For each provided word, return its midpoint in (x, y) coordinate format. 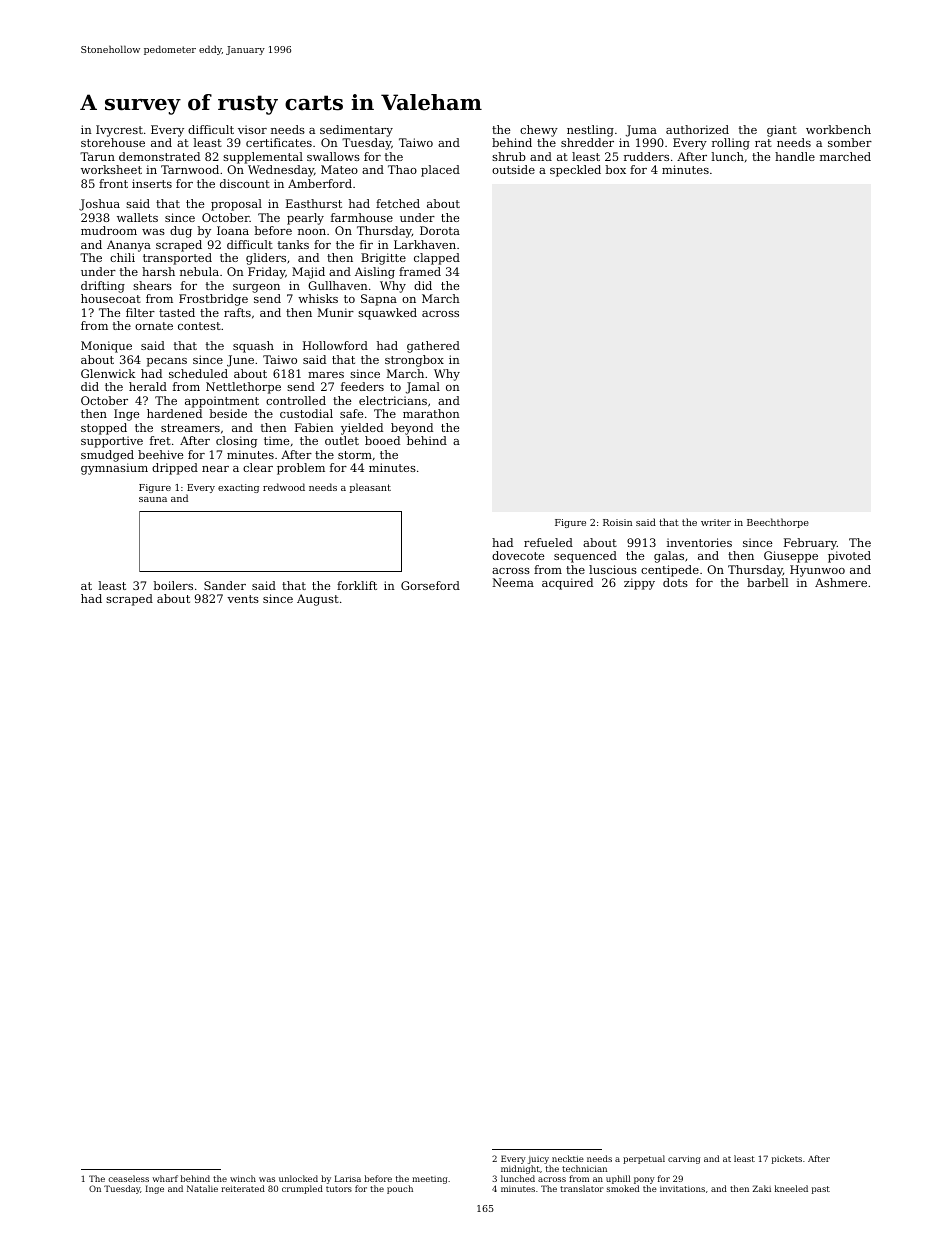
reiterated (243, 1188)
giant (782, 131)
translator (581, 1188)
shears (152, 285)
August (318, 600)
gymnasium (114, 469)
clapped (437, 259)
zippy (639, 584)
